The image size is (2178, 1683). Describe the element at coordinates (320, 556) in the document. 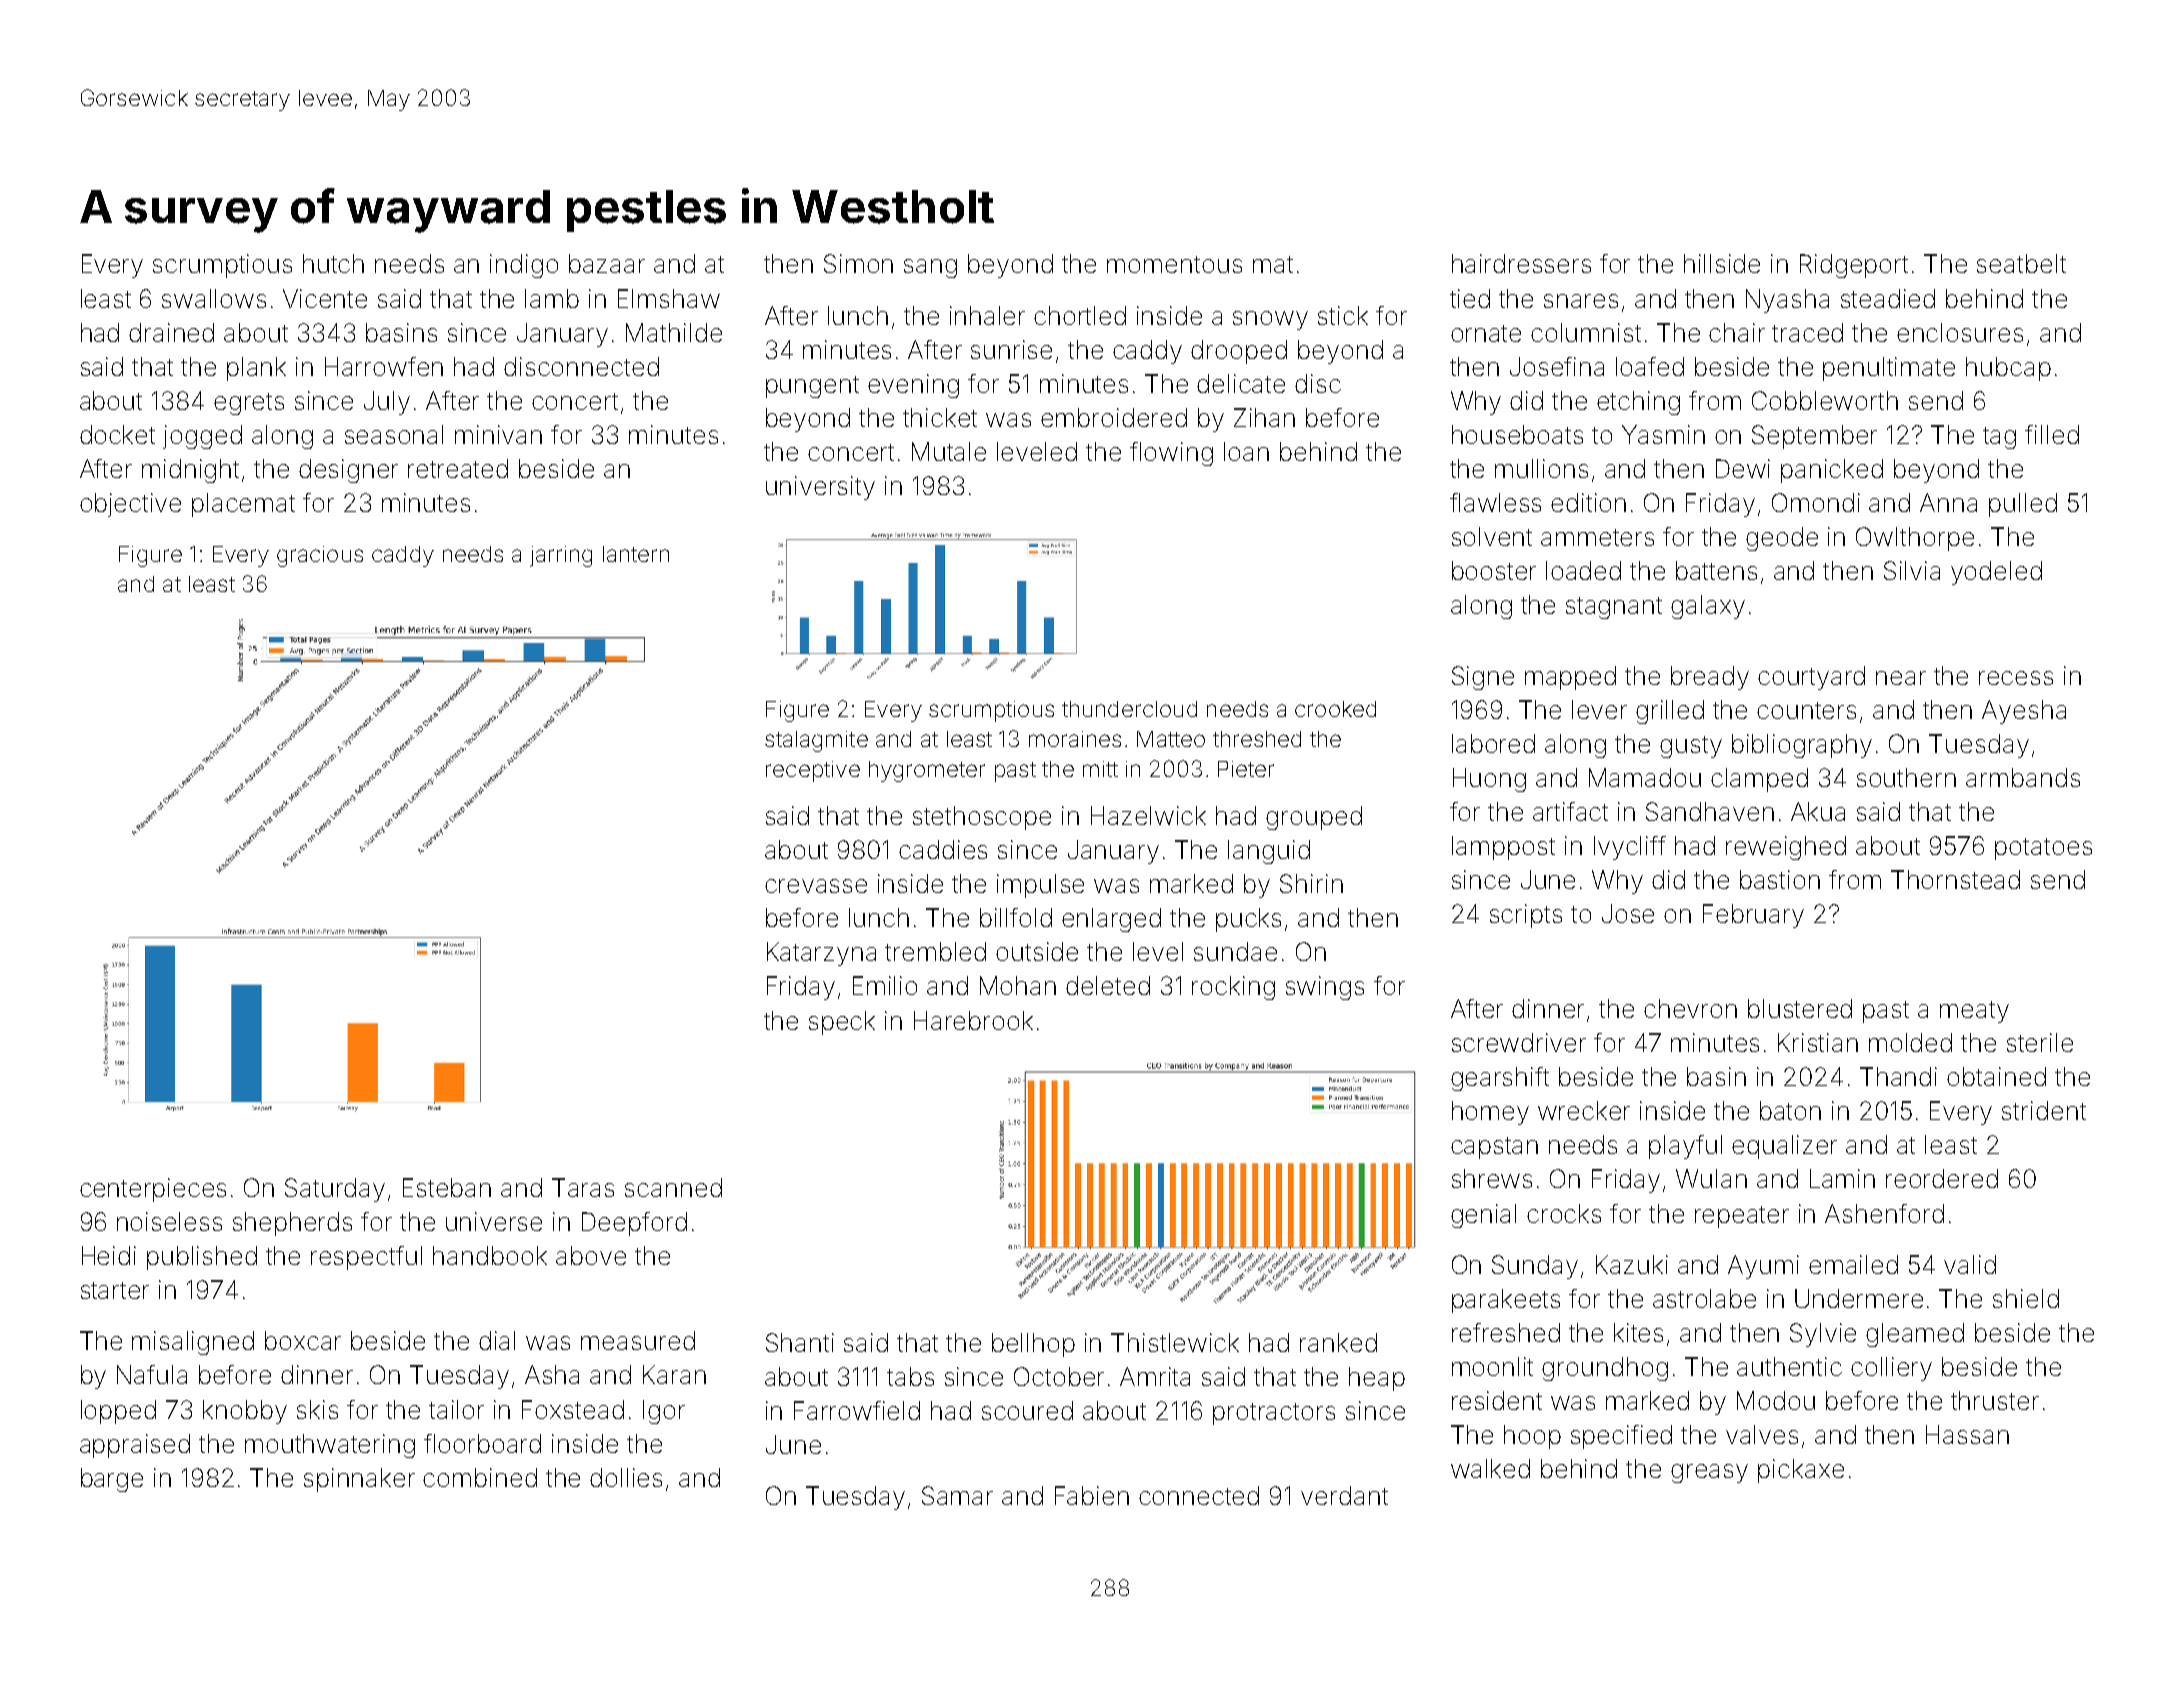

I see `gracious` at that location.
